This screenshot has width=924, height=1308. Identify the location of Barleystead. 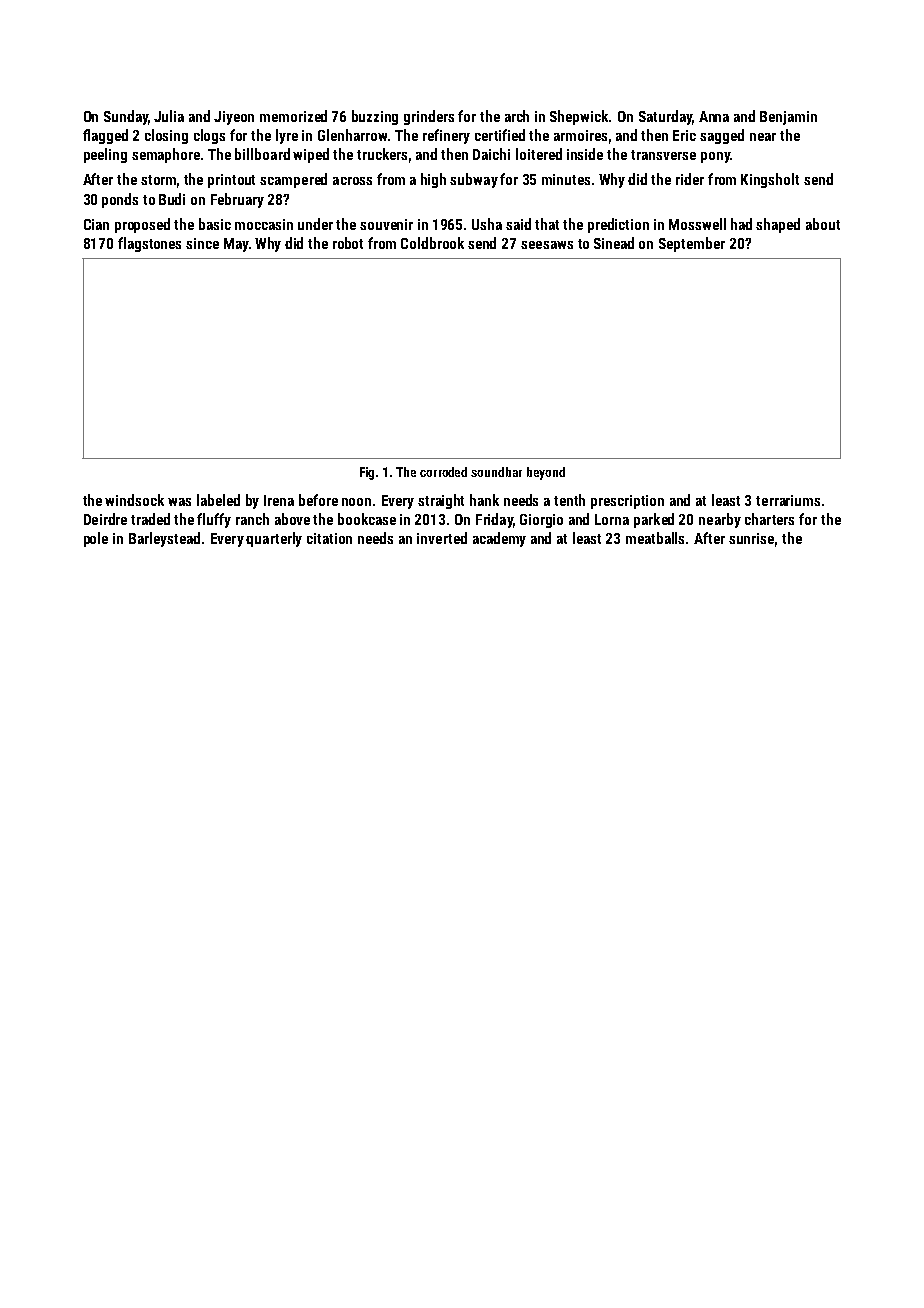
(164, 539).
